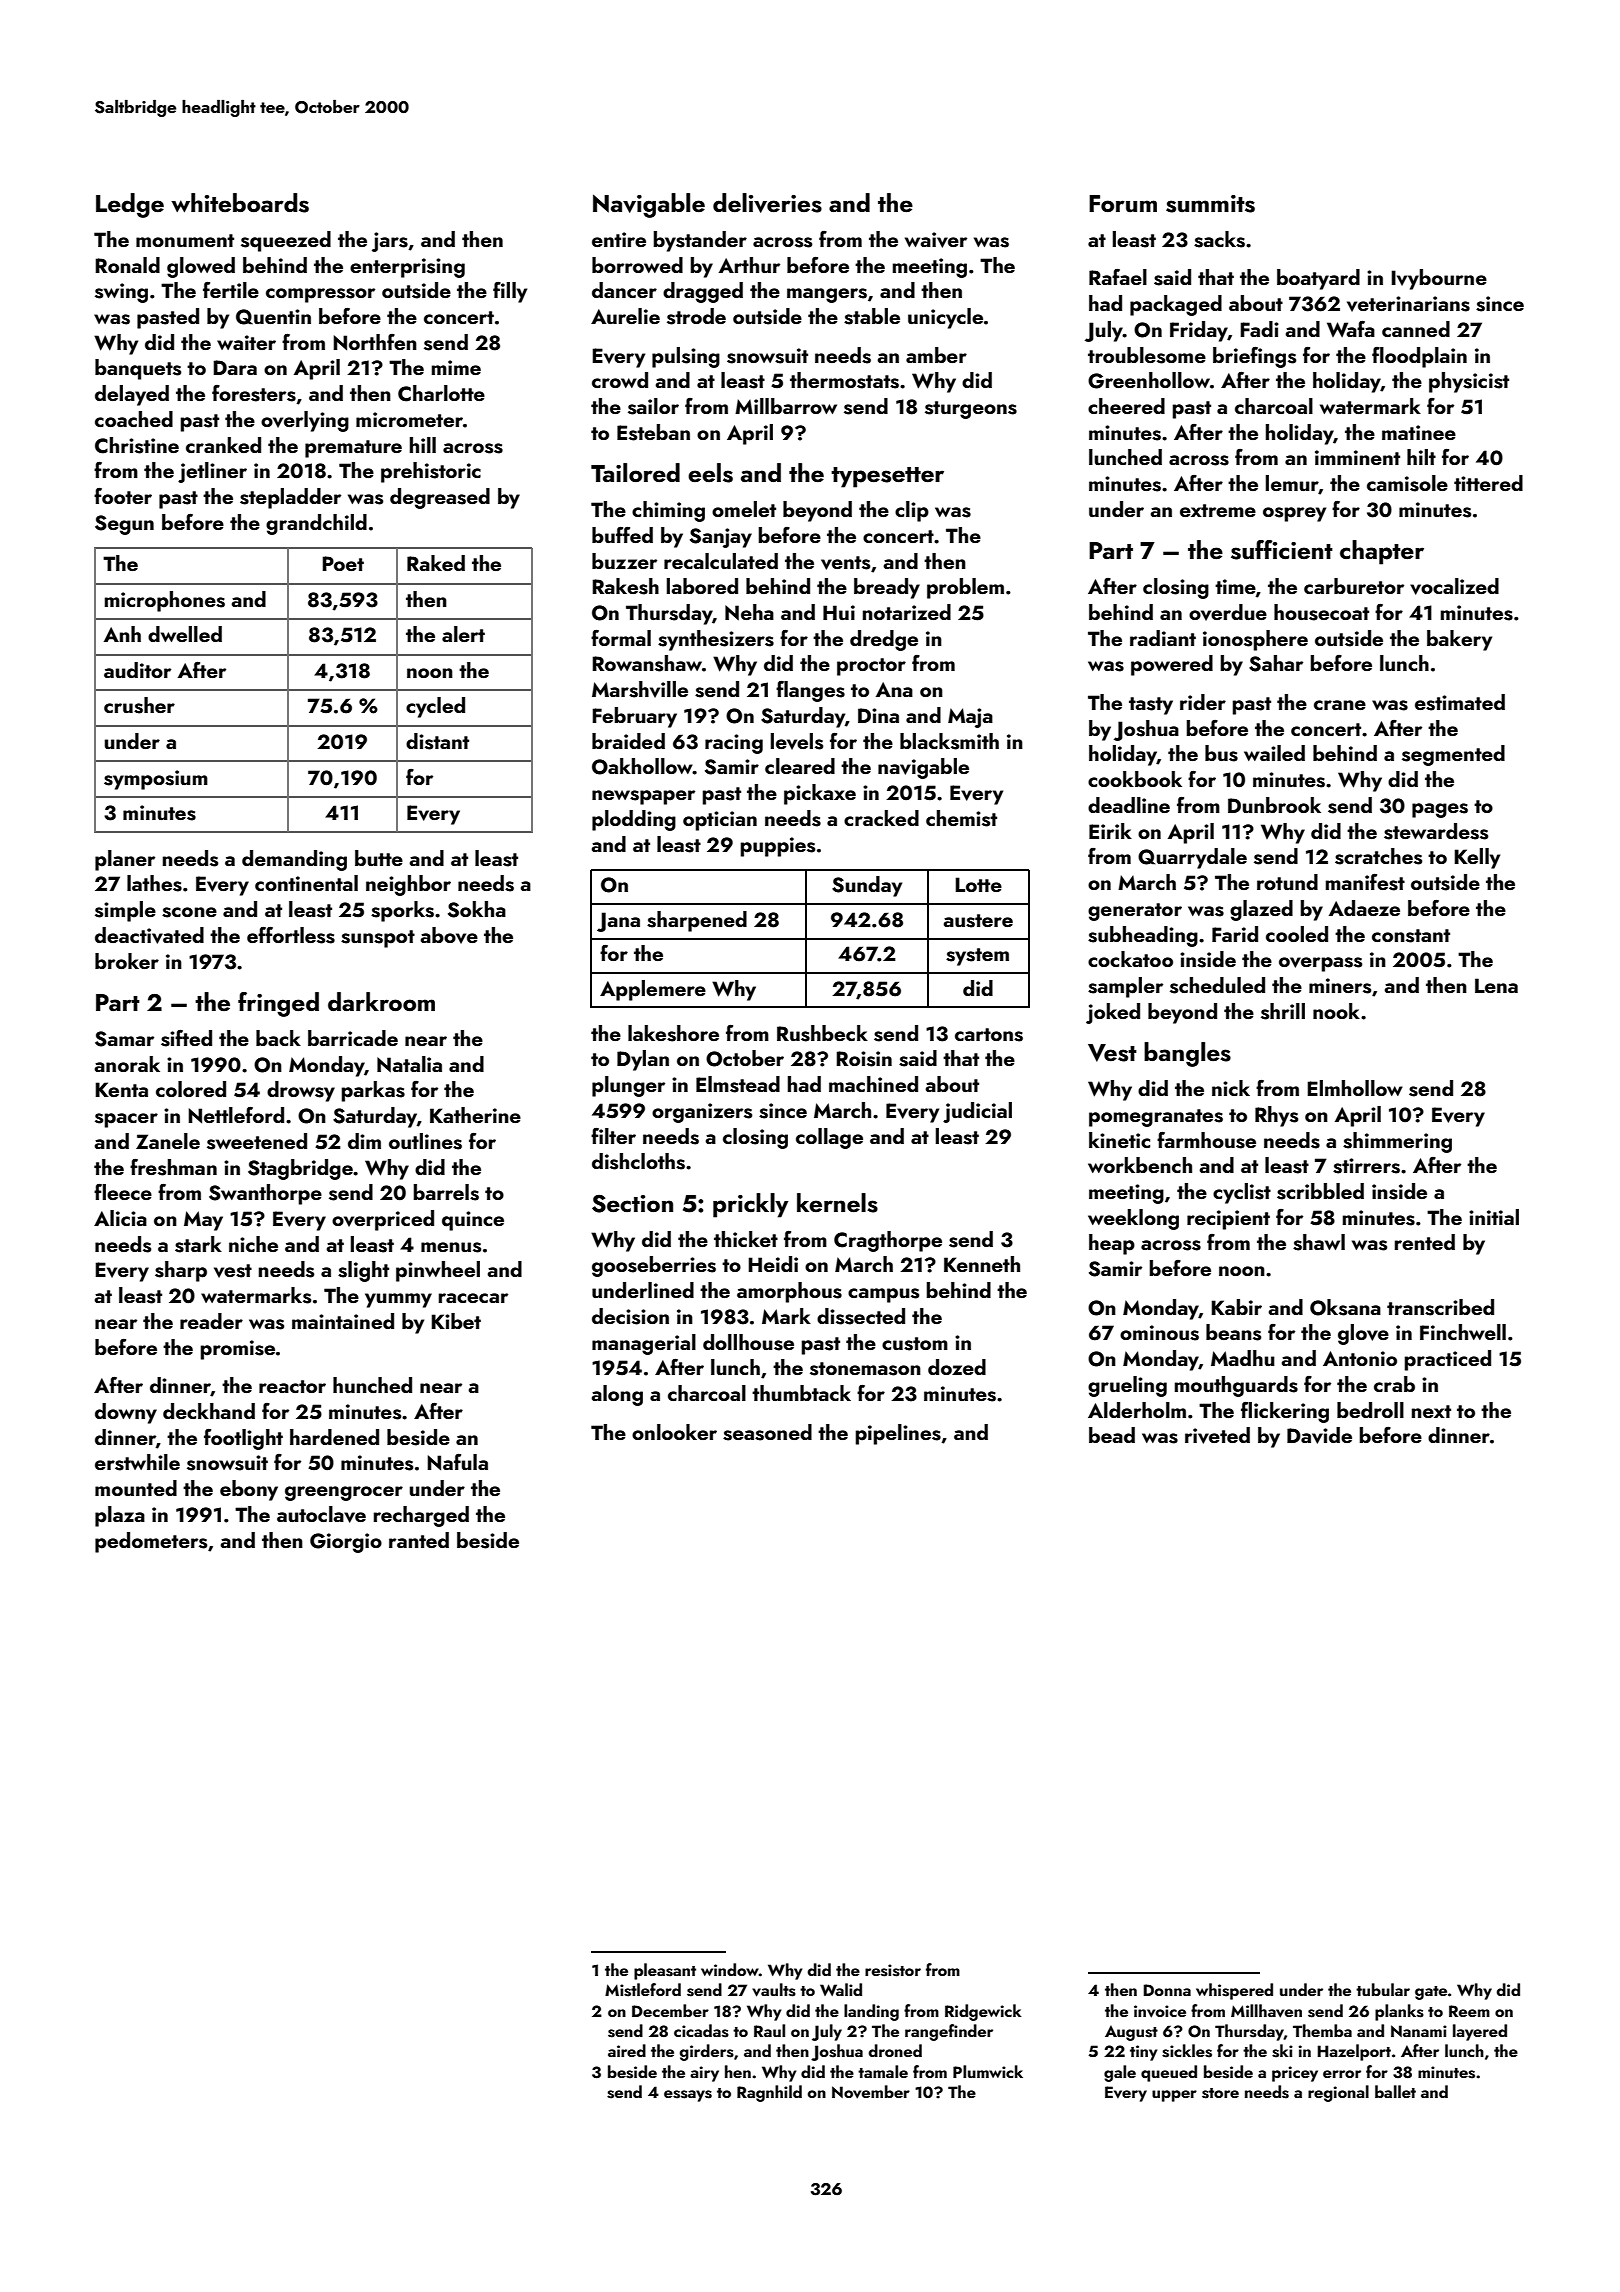  Describe the element at coordinates (123, 495) in the document. I see `footer` at that location.
